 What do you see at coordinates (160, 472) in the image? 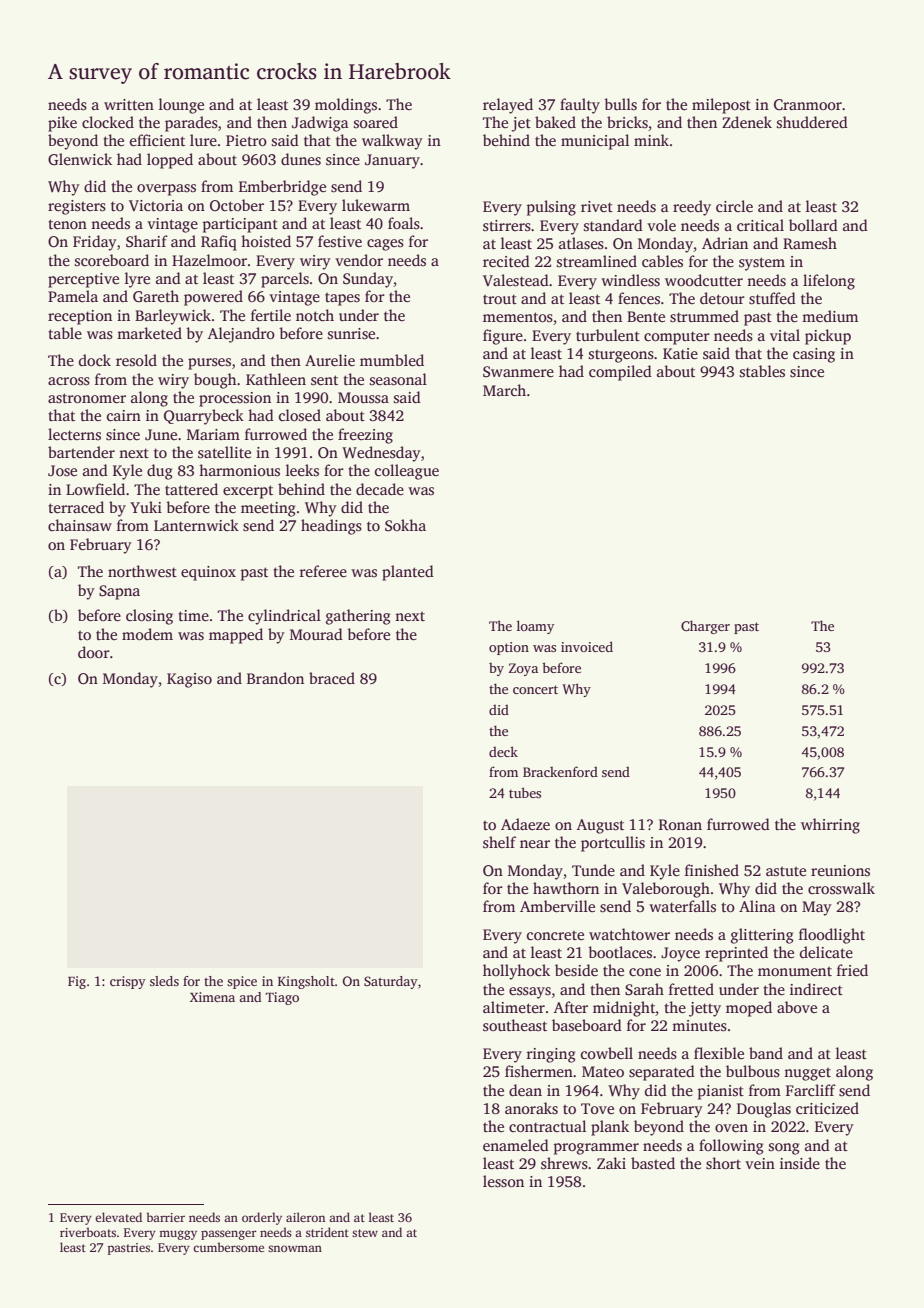
I see `dug` at bounding box center [160, 472].
